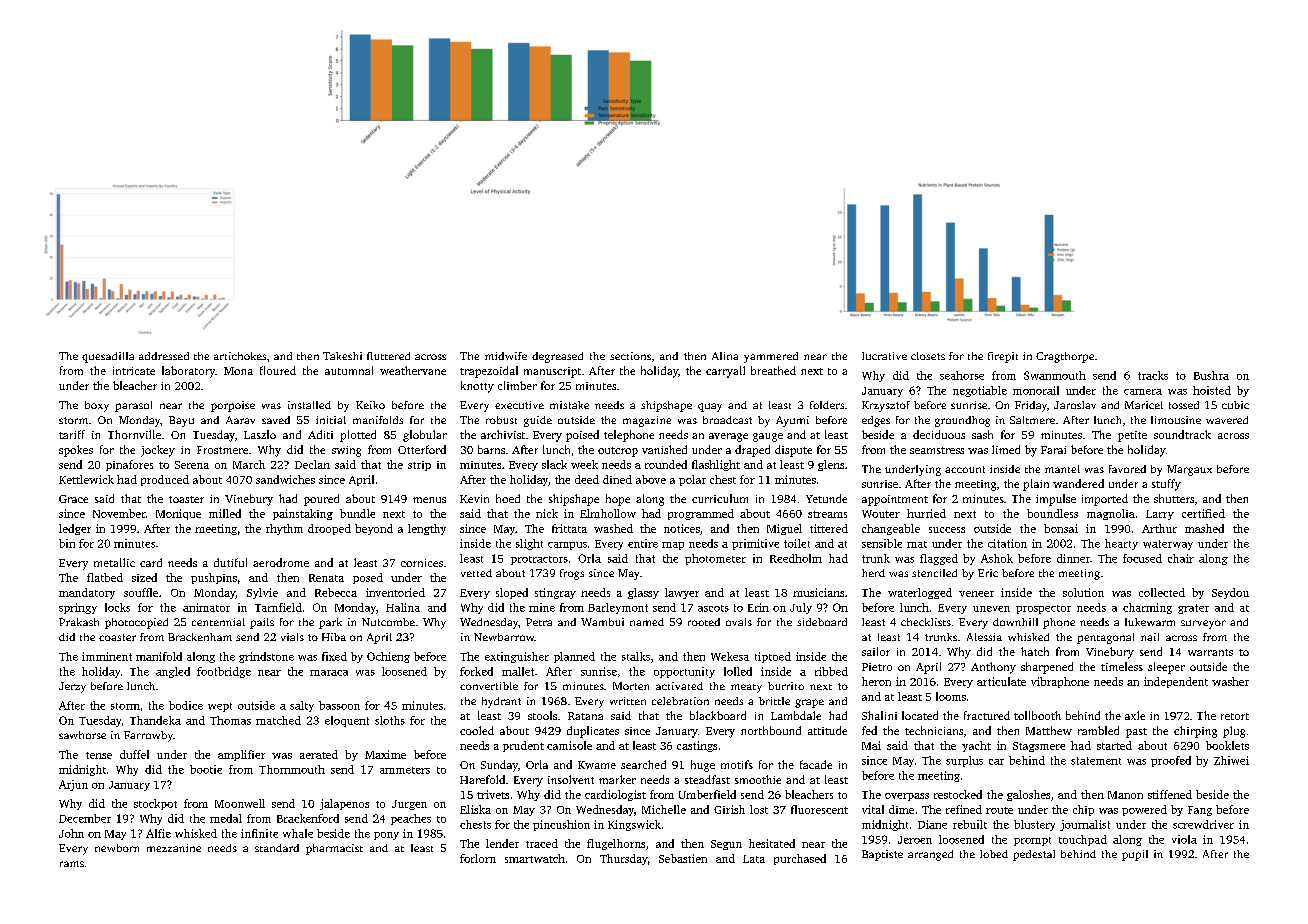  Describe the element at coordinates (75, 529) in the page. I see `ledger` at that location.
